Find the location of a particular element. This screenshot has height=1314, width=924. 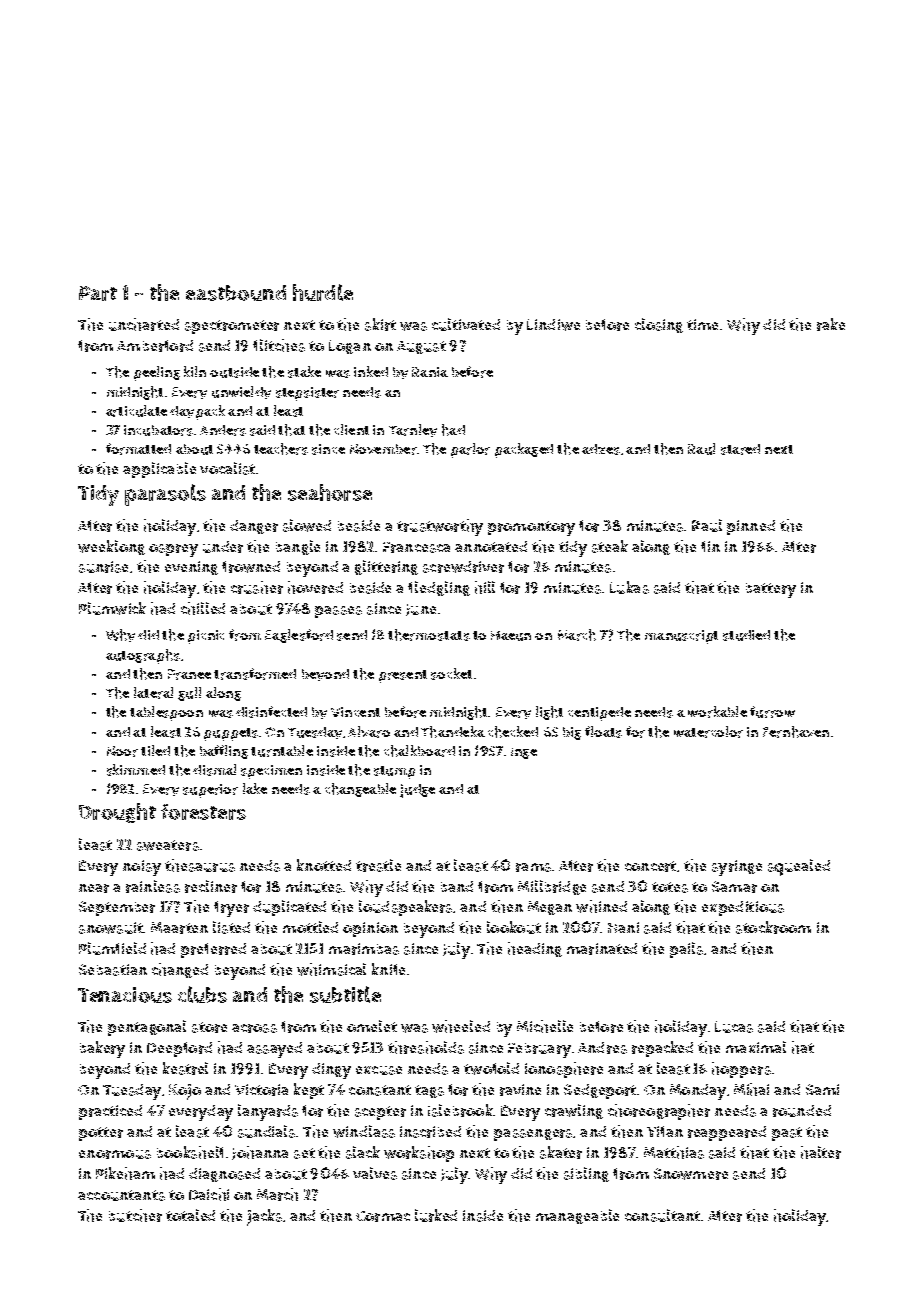

knotted is located at coordinates (324, 865).
